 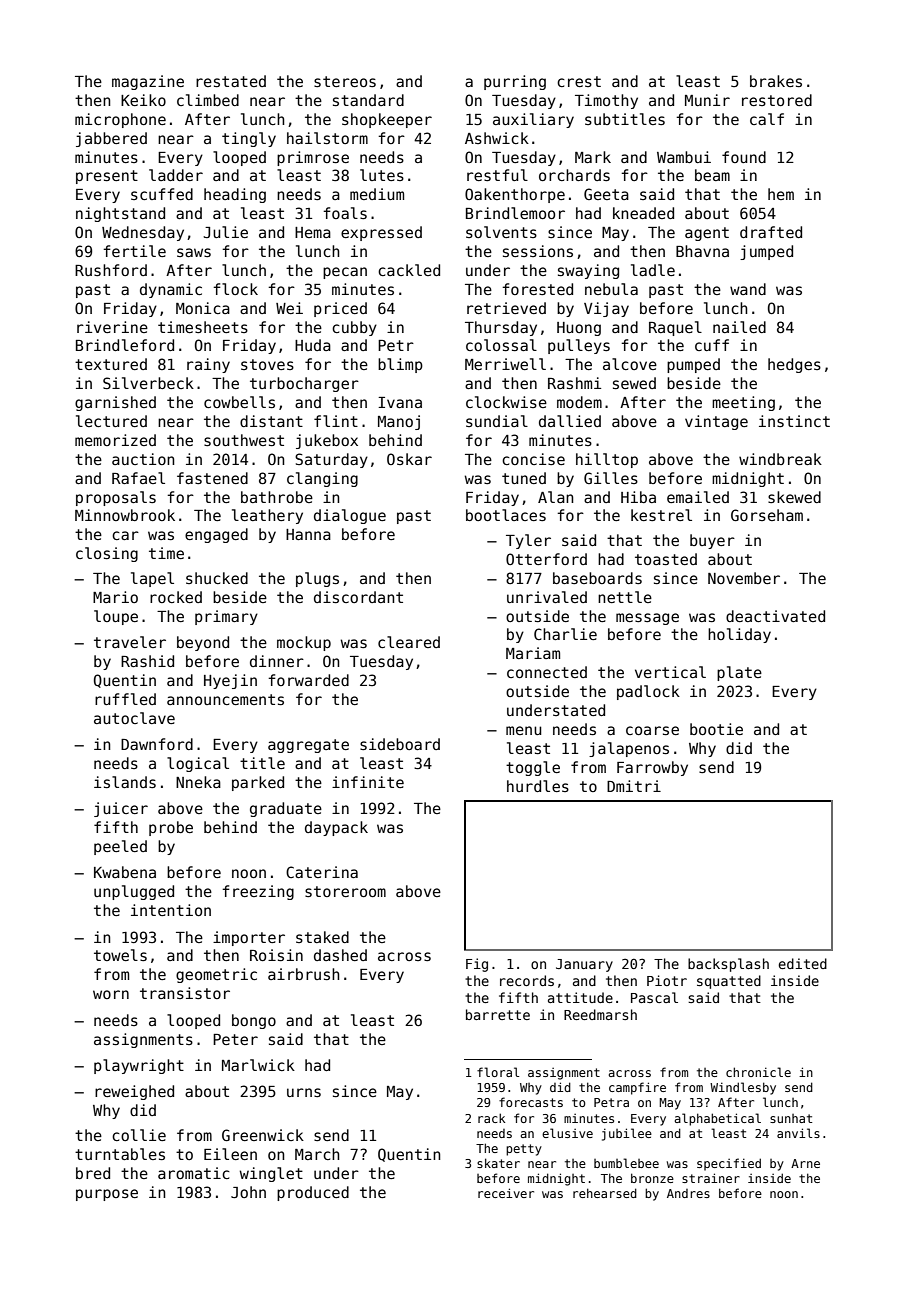 I want to click on geometric, so click(x=216, y=975).
